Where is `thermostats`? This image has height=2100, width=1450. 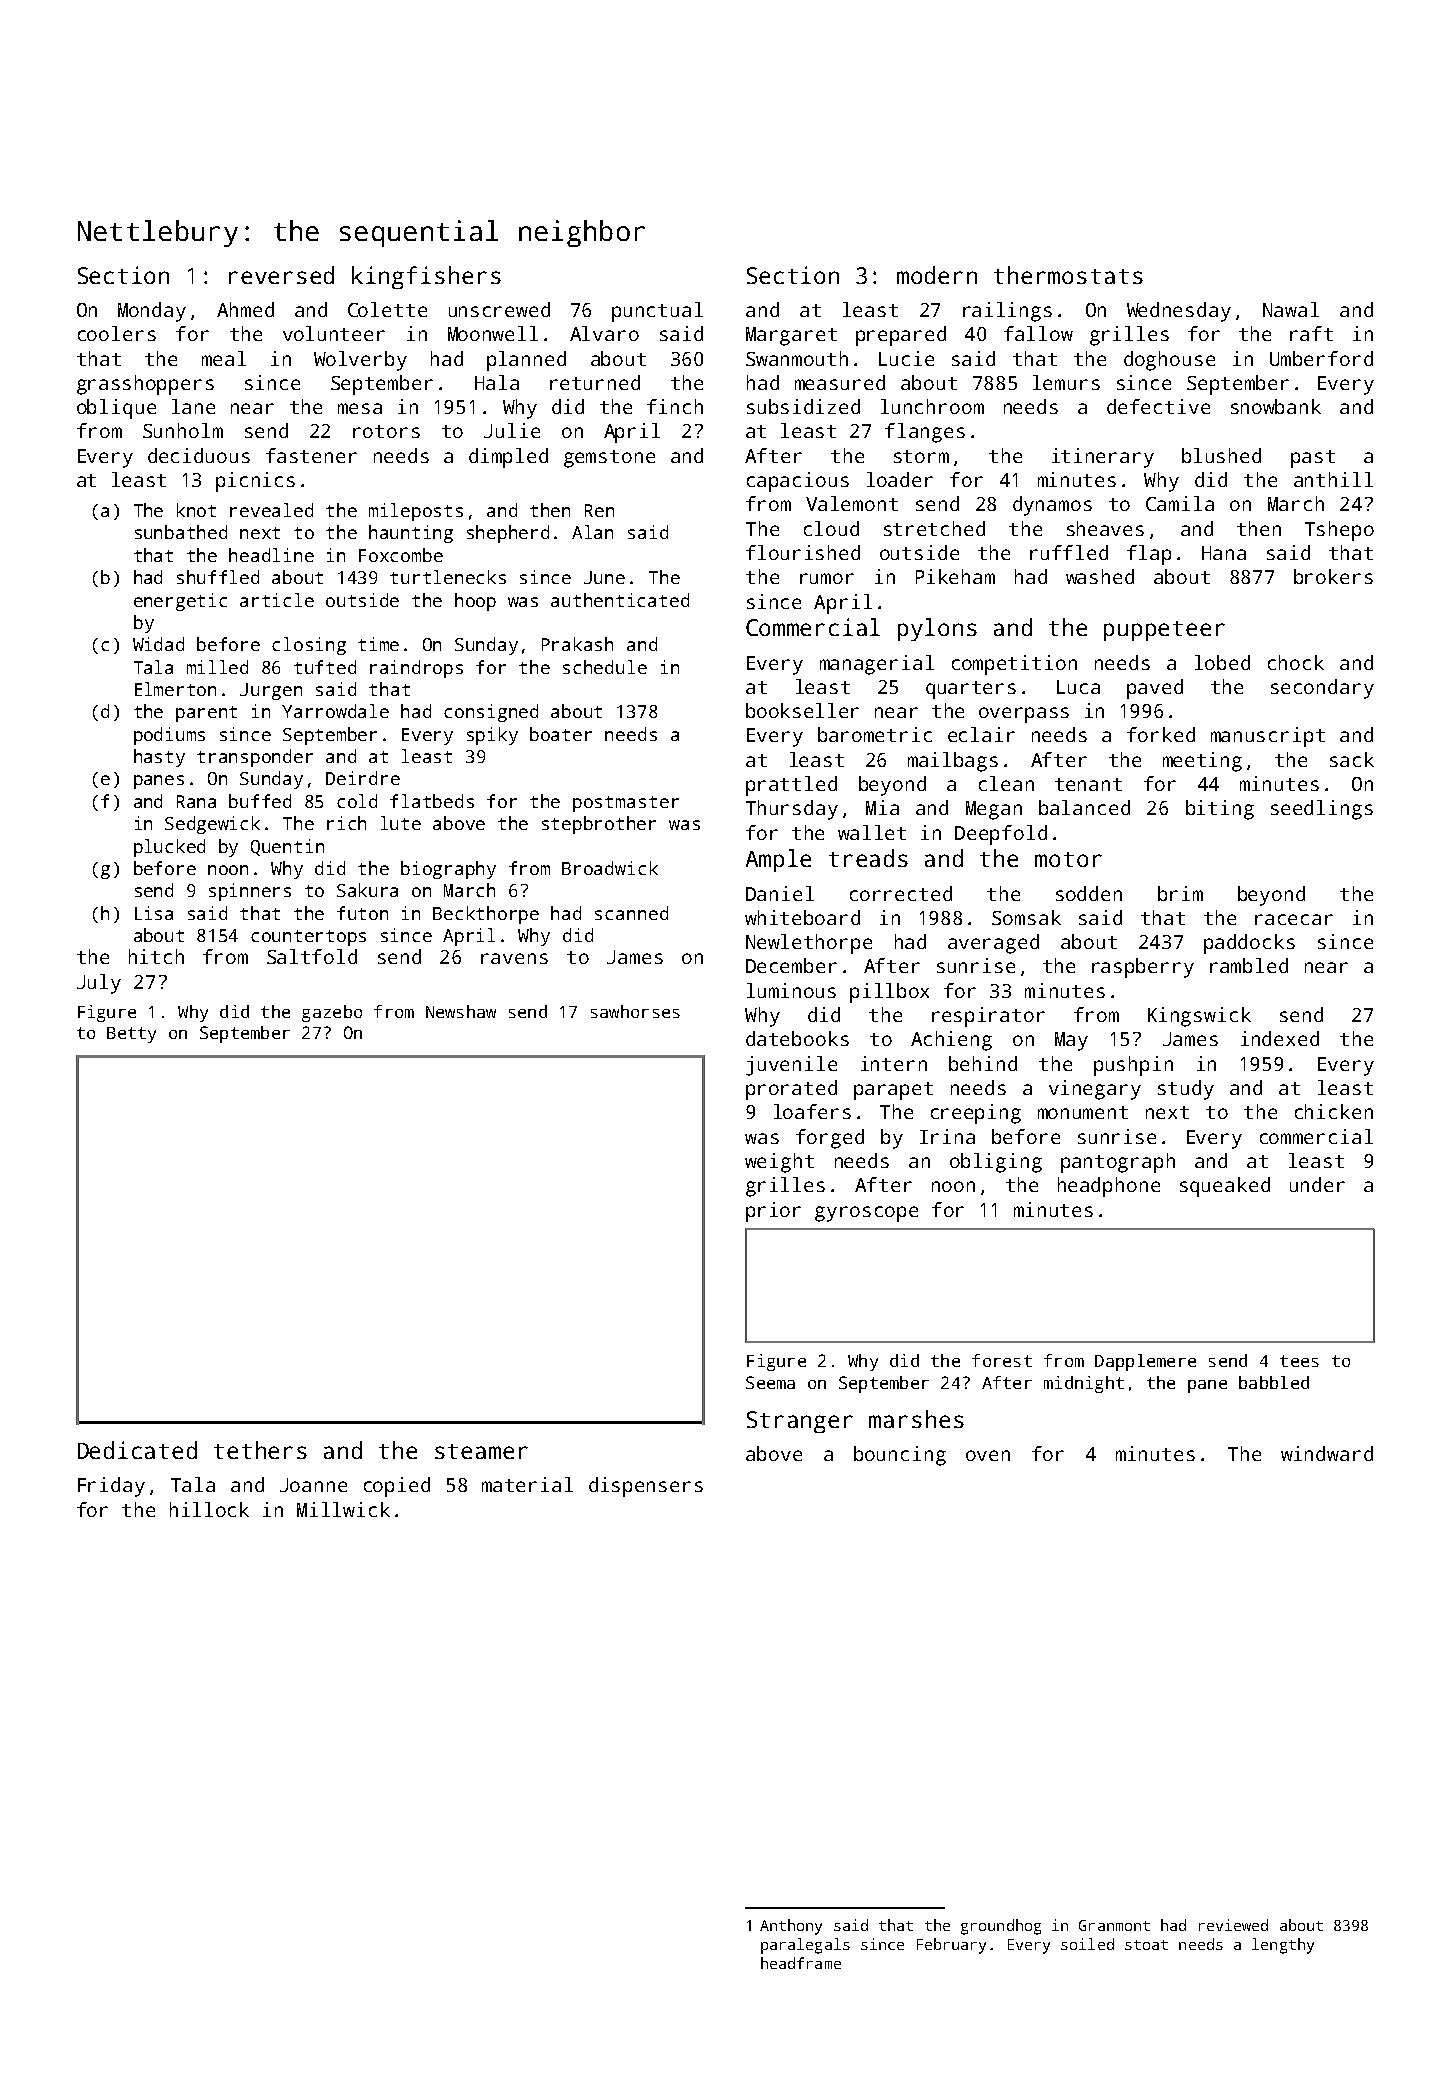
thermostats is located at coordinates (1068, 275).
